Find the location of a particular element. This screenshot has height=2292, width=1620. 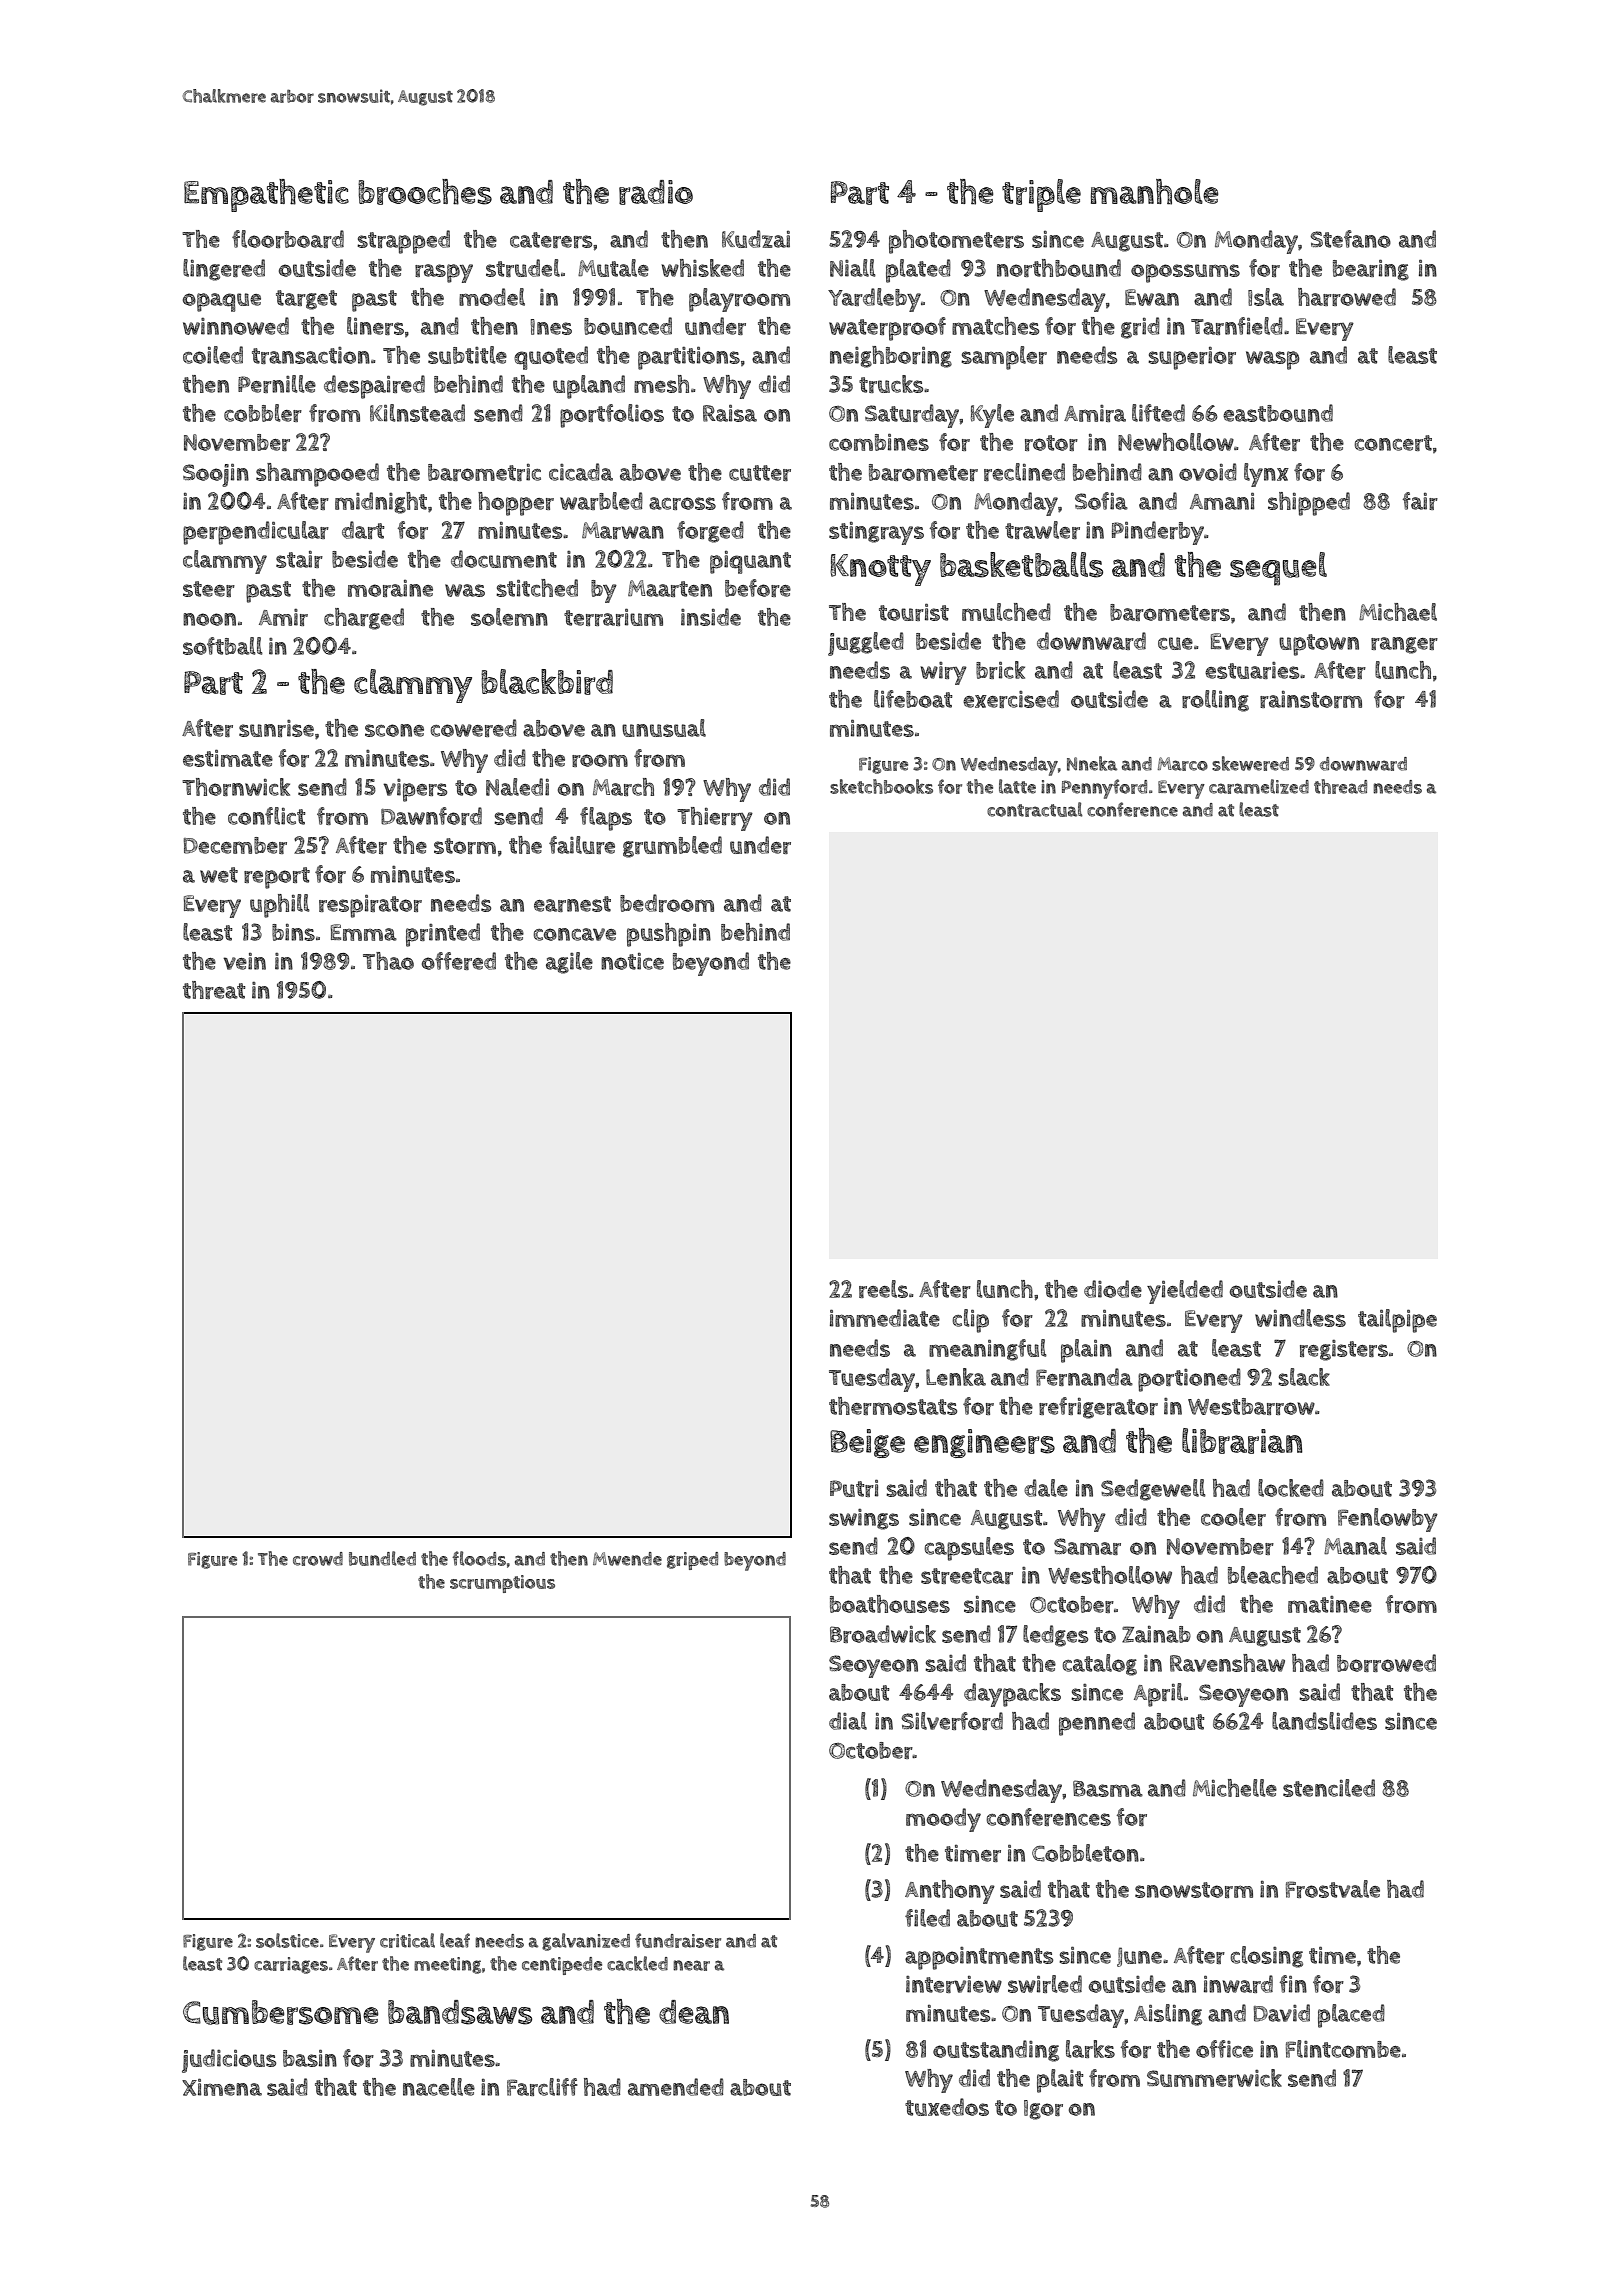

portioned is located at coordinates (1189, 1380).
